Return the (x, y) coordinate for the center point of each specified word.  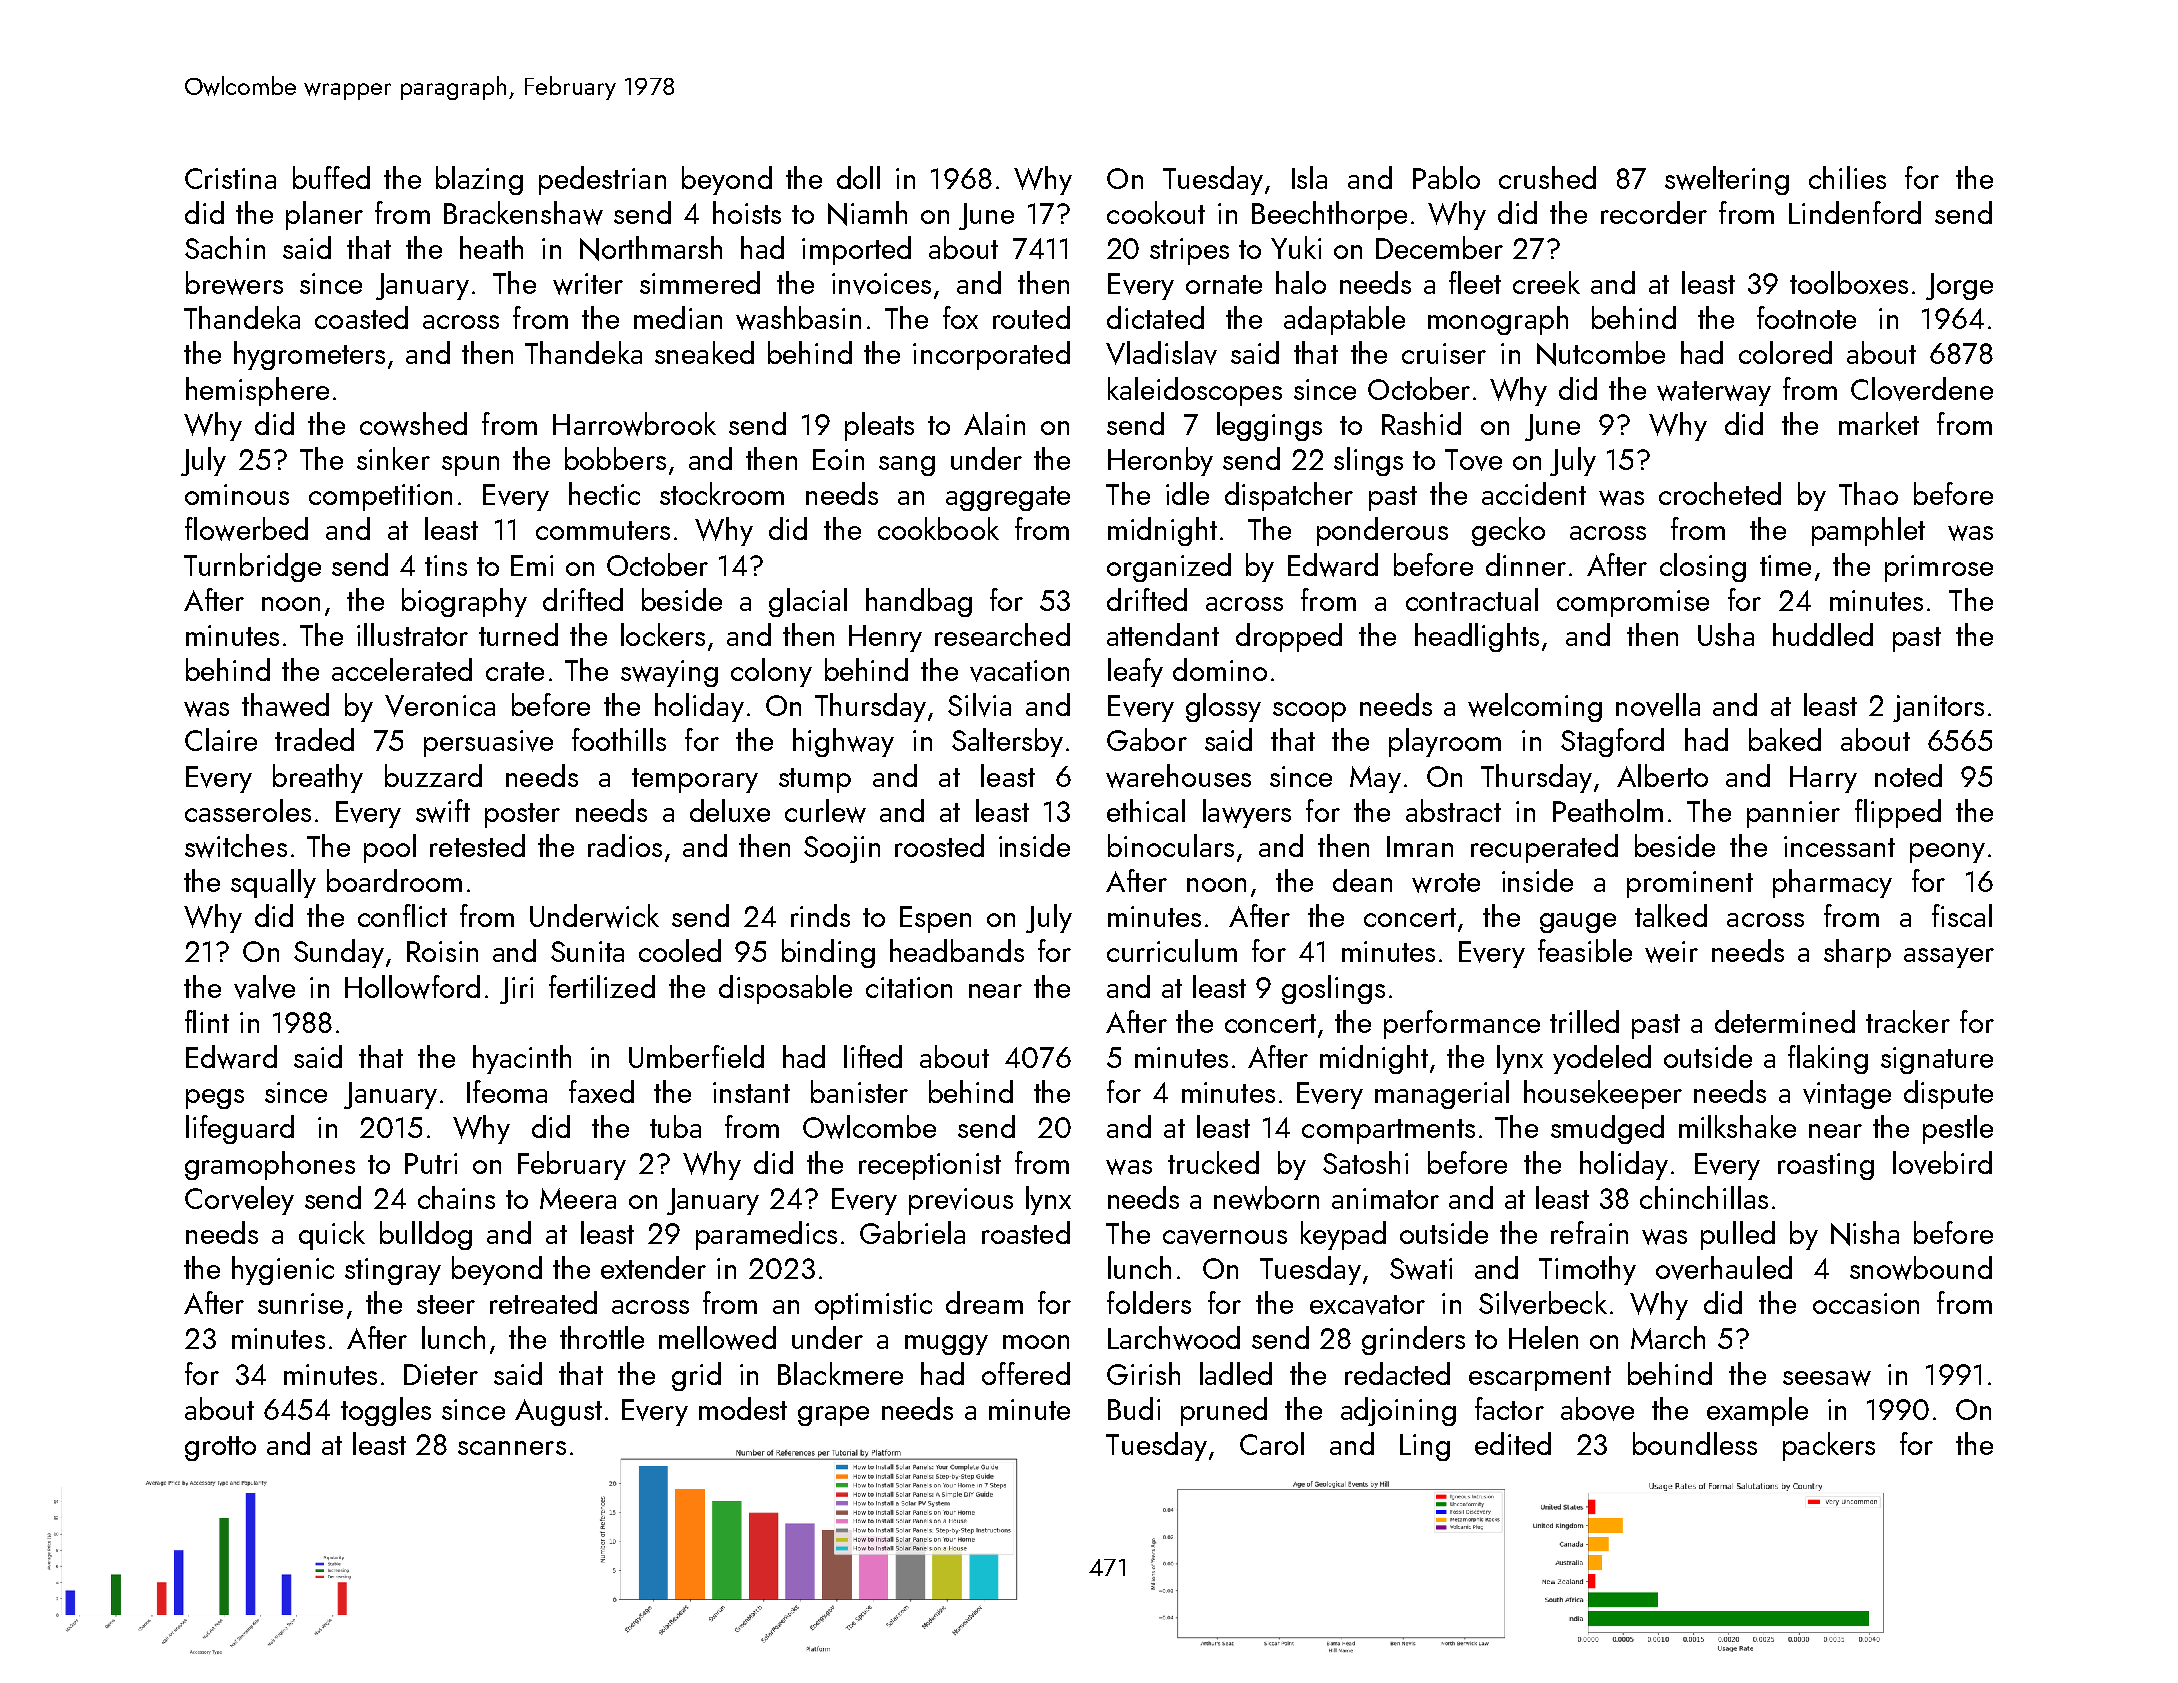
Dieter (441, 1374)
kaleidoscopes (1195, 391)
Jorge (1959, 286)
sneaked (704, 352)
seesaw (1827, 1378)
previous (961, 1201)
